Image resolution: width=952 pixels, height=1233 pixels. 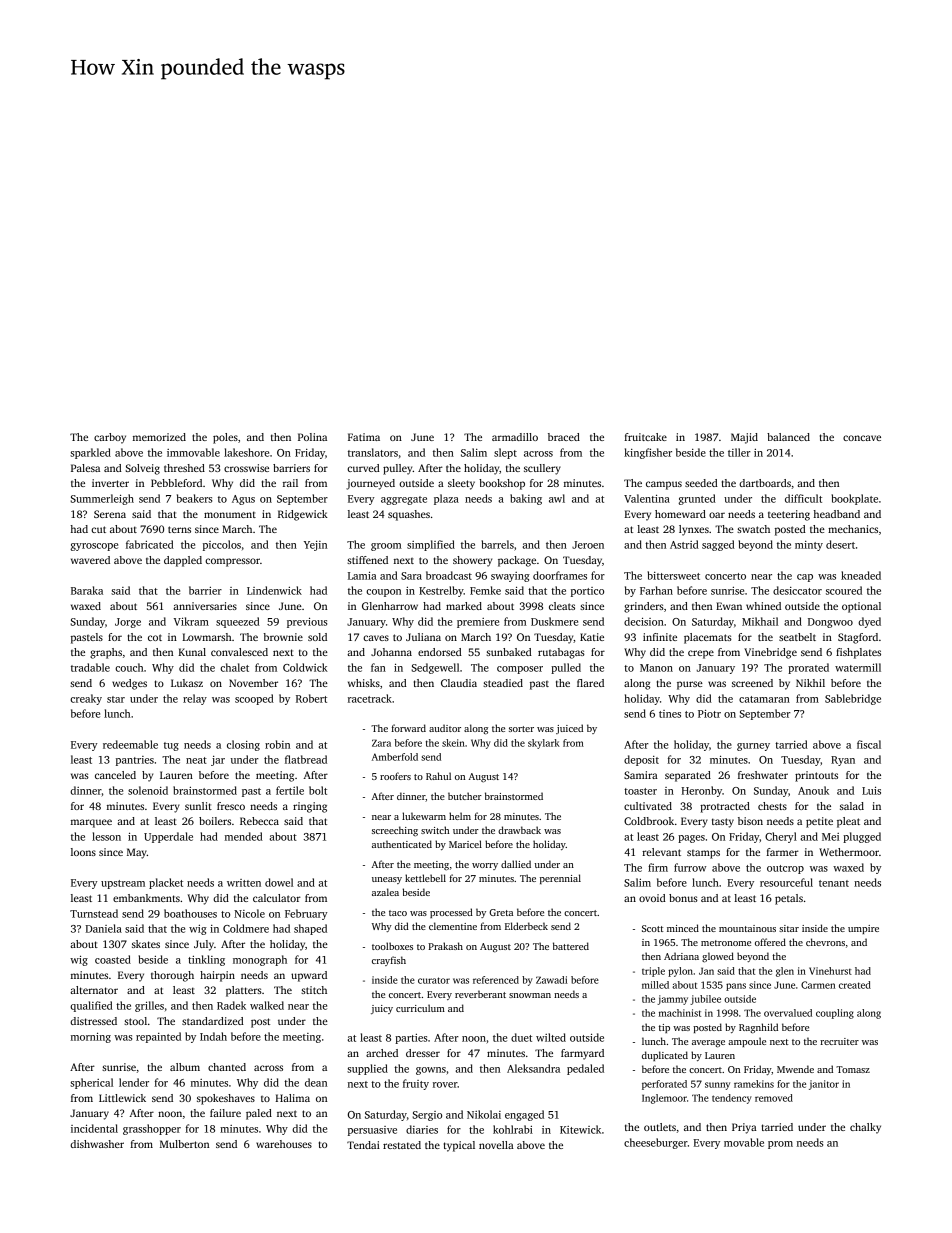 What do you see at coordinates (225, 1113) in the screenshot?
I see `failure` at bounding box center [225, 1113].
